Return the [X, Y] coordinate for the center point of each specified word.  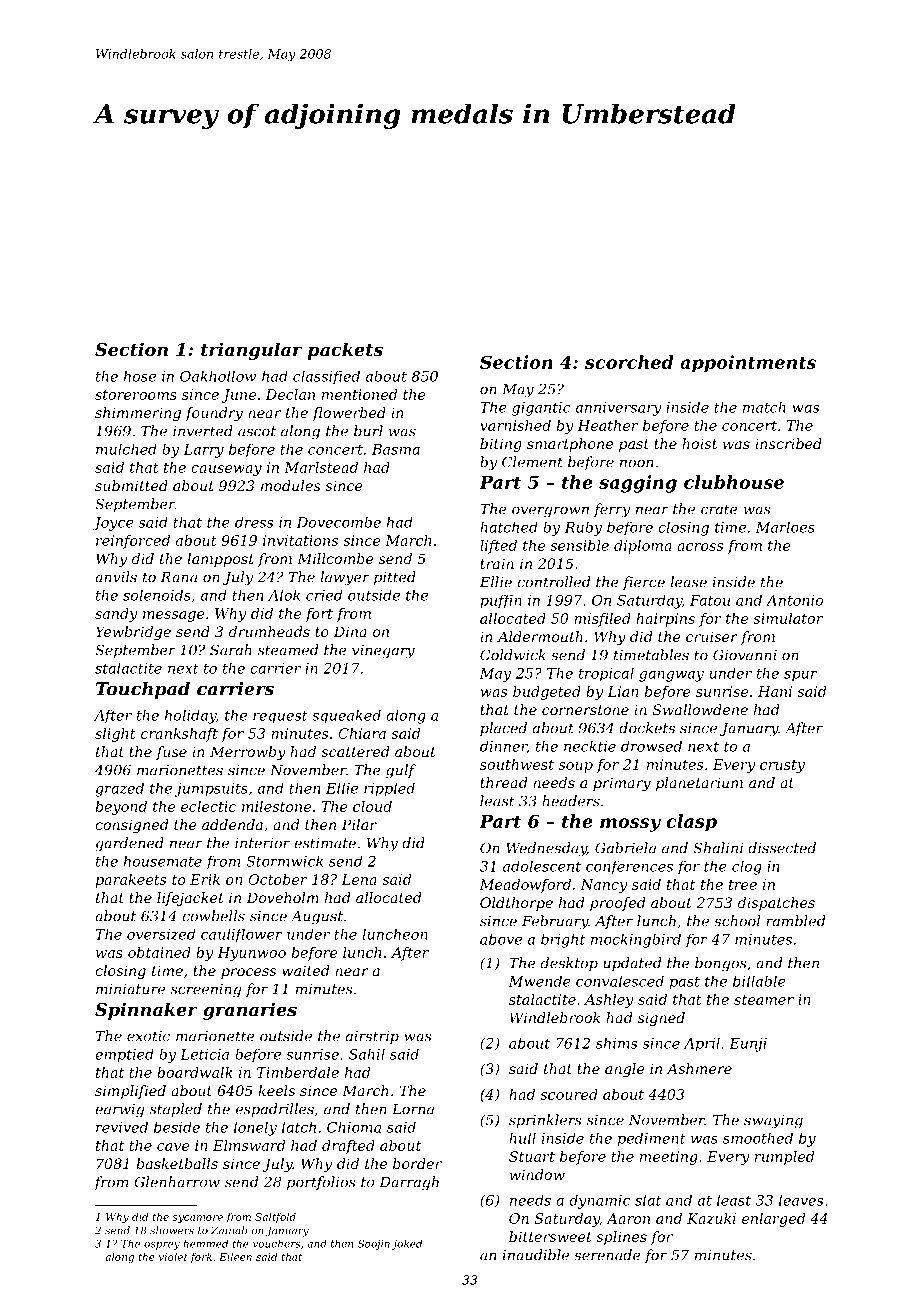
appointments [748, 364]
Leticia [204, 1054]
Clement [532, 462]
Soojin [374, 1245]
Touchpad [143, 690]
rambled [795, 921]
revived [122, 1127]
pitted [395, 578]
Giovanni [745, 655]
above [501, 939]
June [238, 396]
